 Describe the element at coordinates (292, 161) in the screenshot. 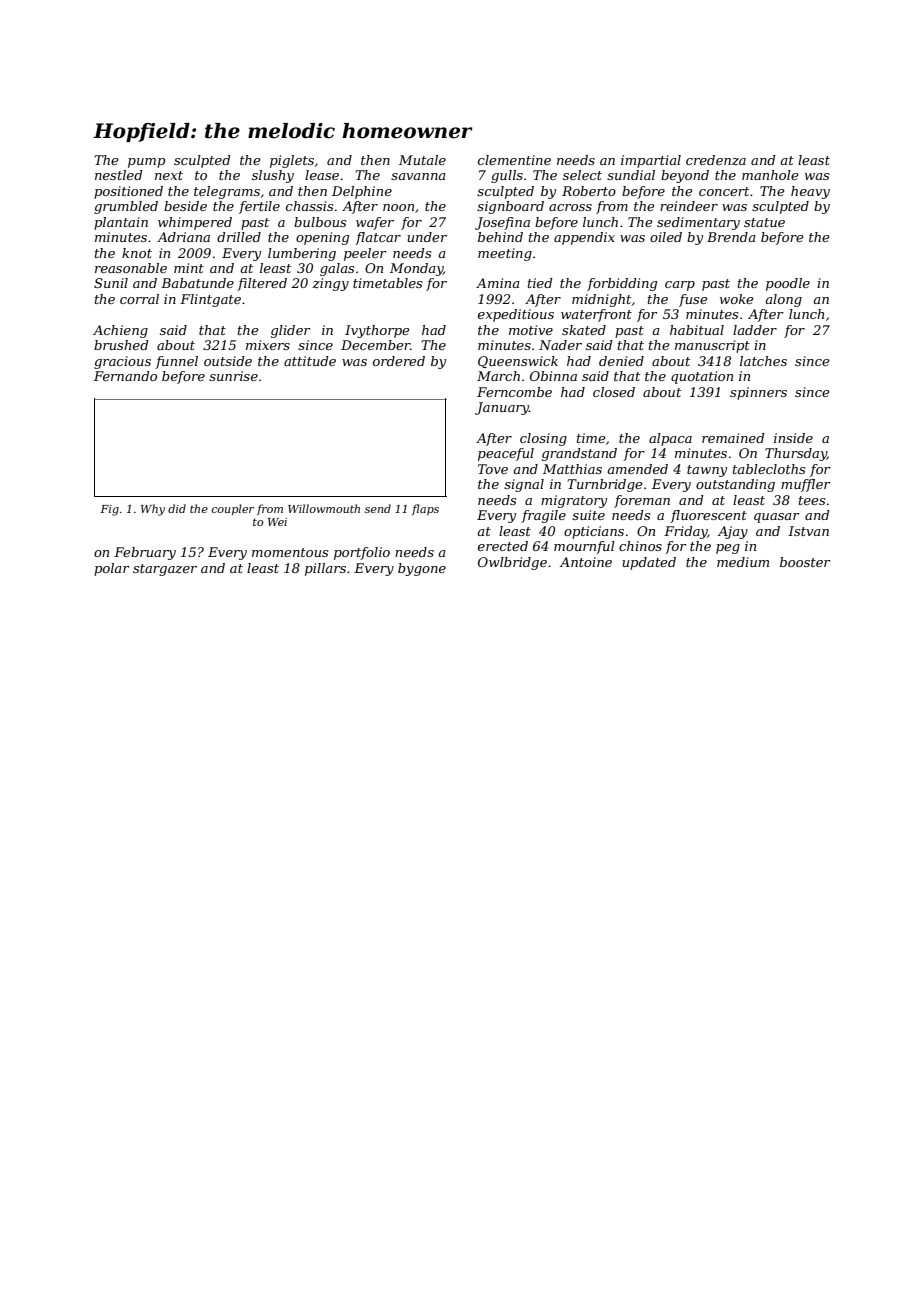

I see `piglets` at that location.
